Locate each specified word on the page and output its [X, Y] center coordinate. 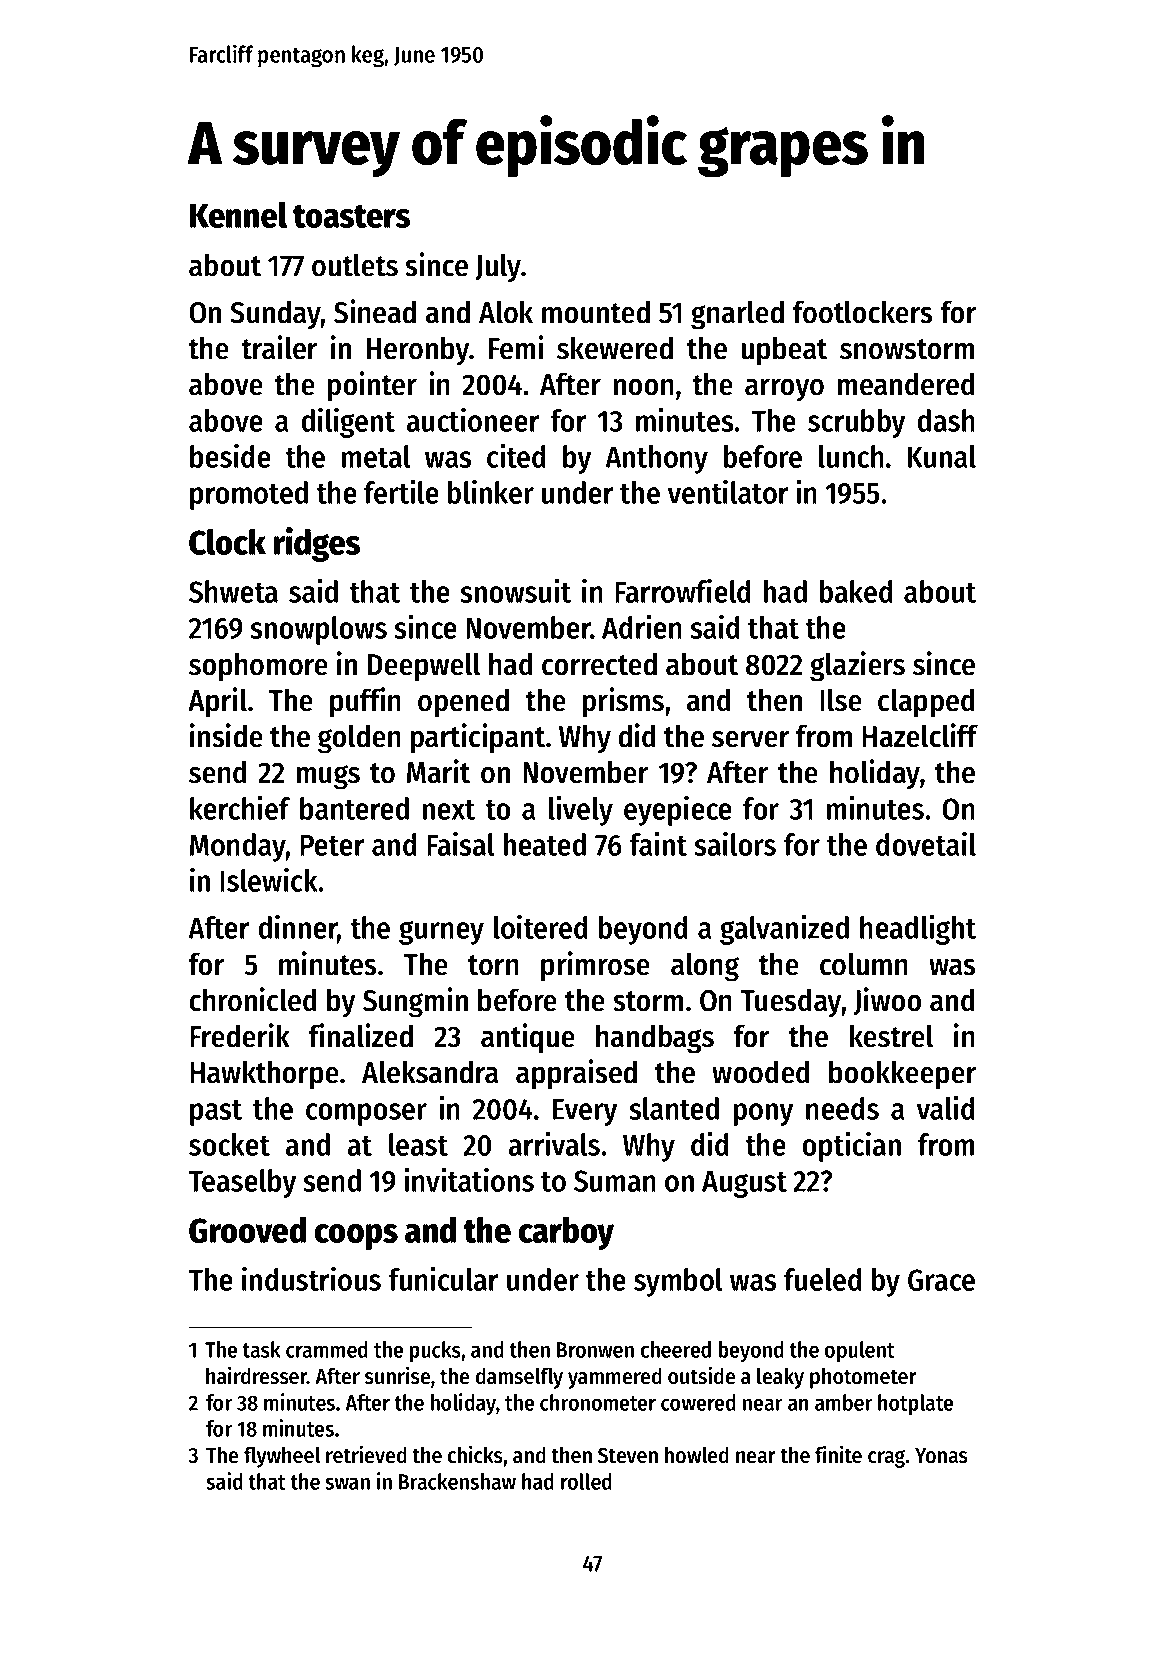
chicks [475, 1454]
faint [658, 844]
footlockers [863, 312]
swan [347, 1483]
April [217, 702]
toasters [351, 216]
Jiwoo [887, 1001]
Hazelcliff [920, 735]
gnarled [737, 315]
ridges [317, 544]
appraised [576, 1074]
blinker [491, 491]
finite [838, 1454]
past [216, 1113]
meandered [906, 384]
